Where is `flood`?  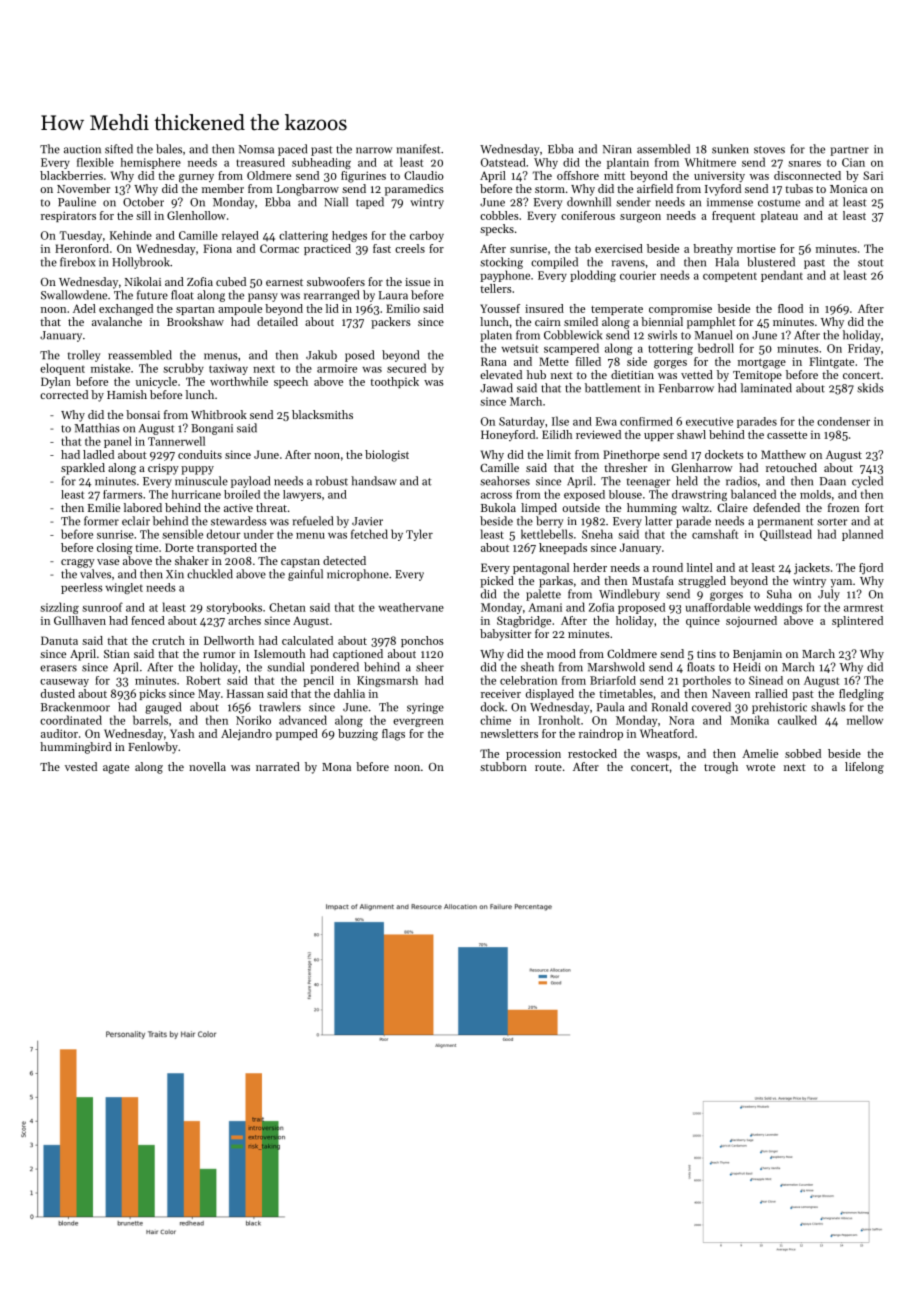
flood is located at coordinates (790, 308).
